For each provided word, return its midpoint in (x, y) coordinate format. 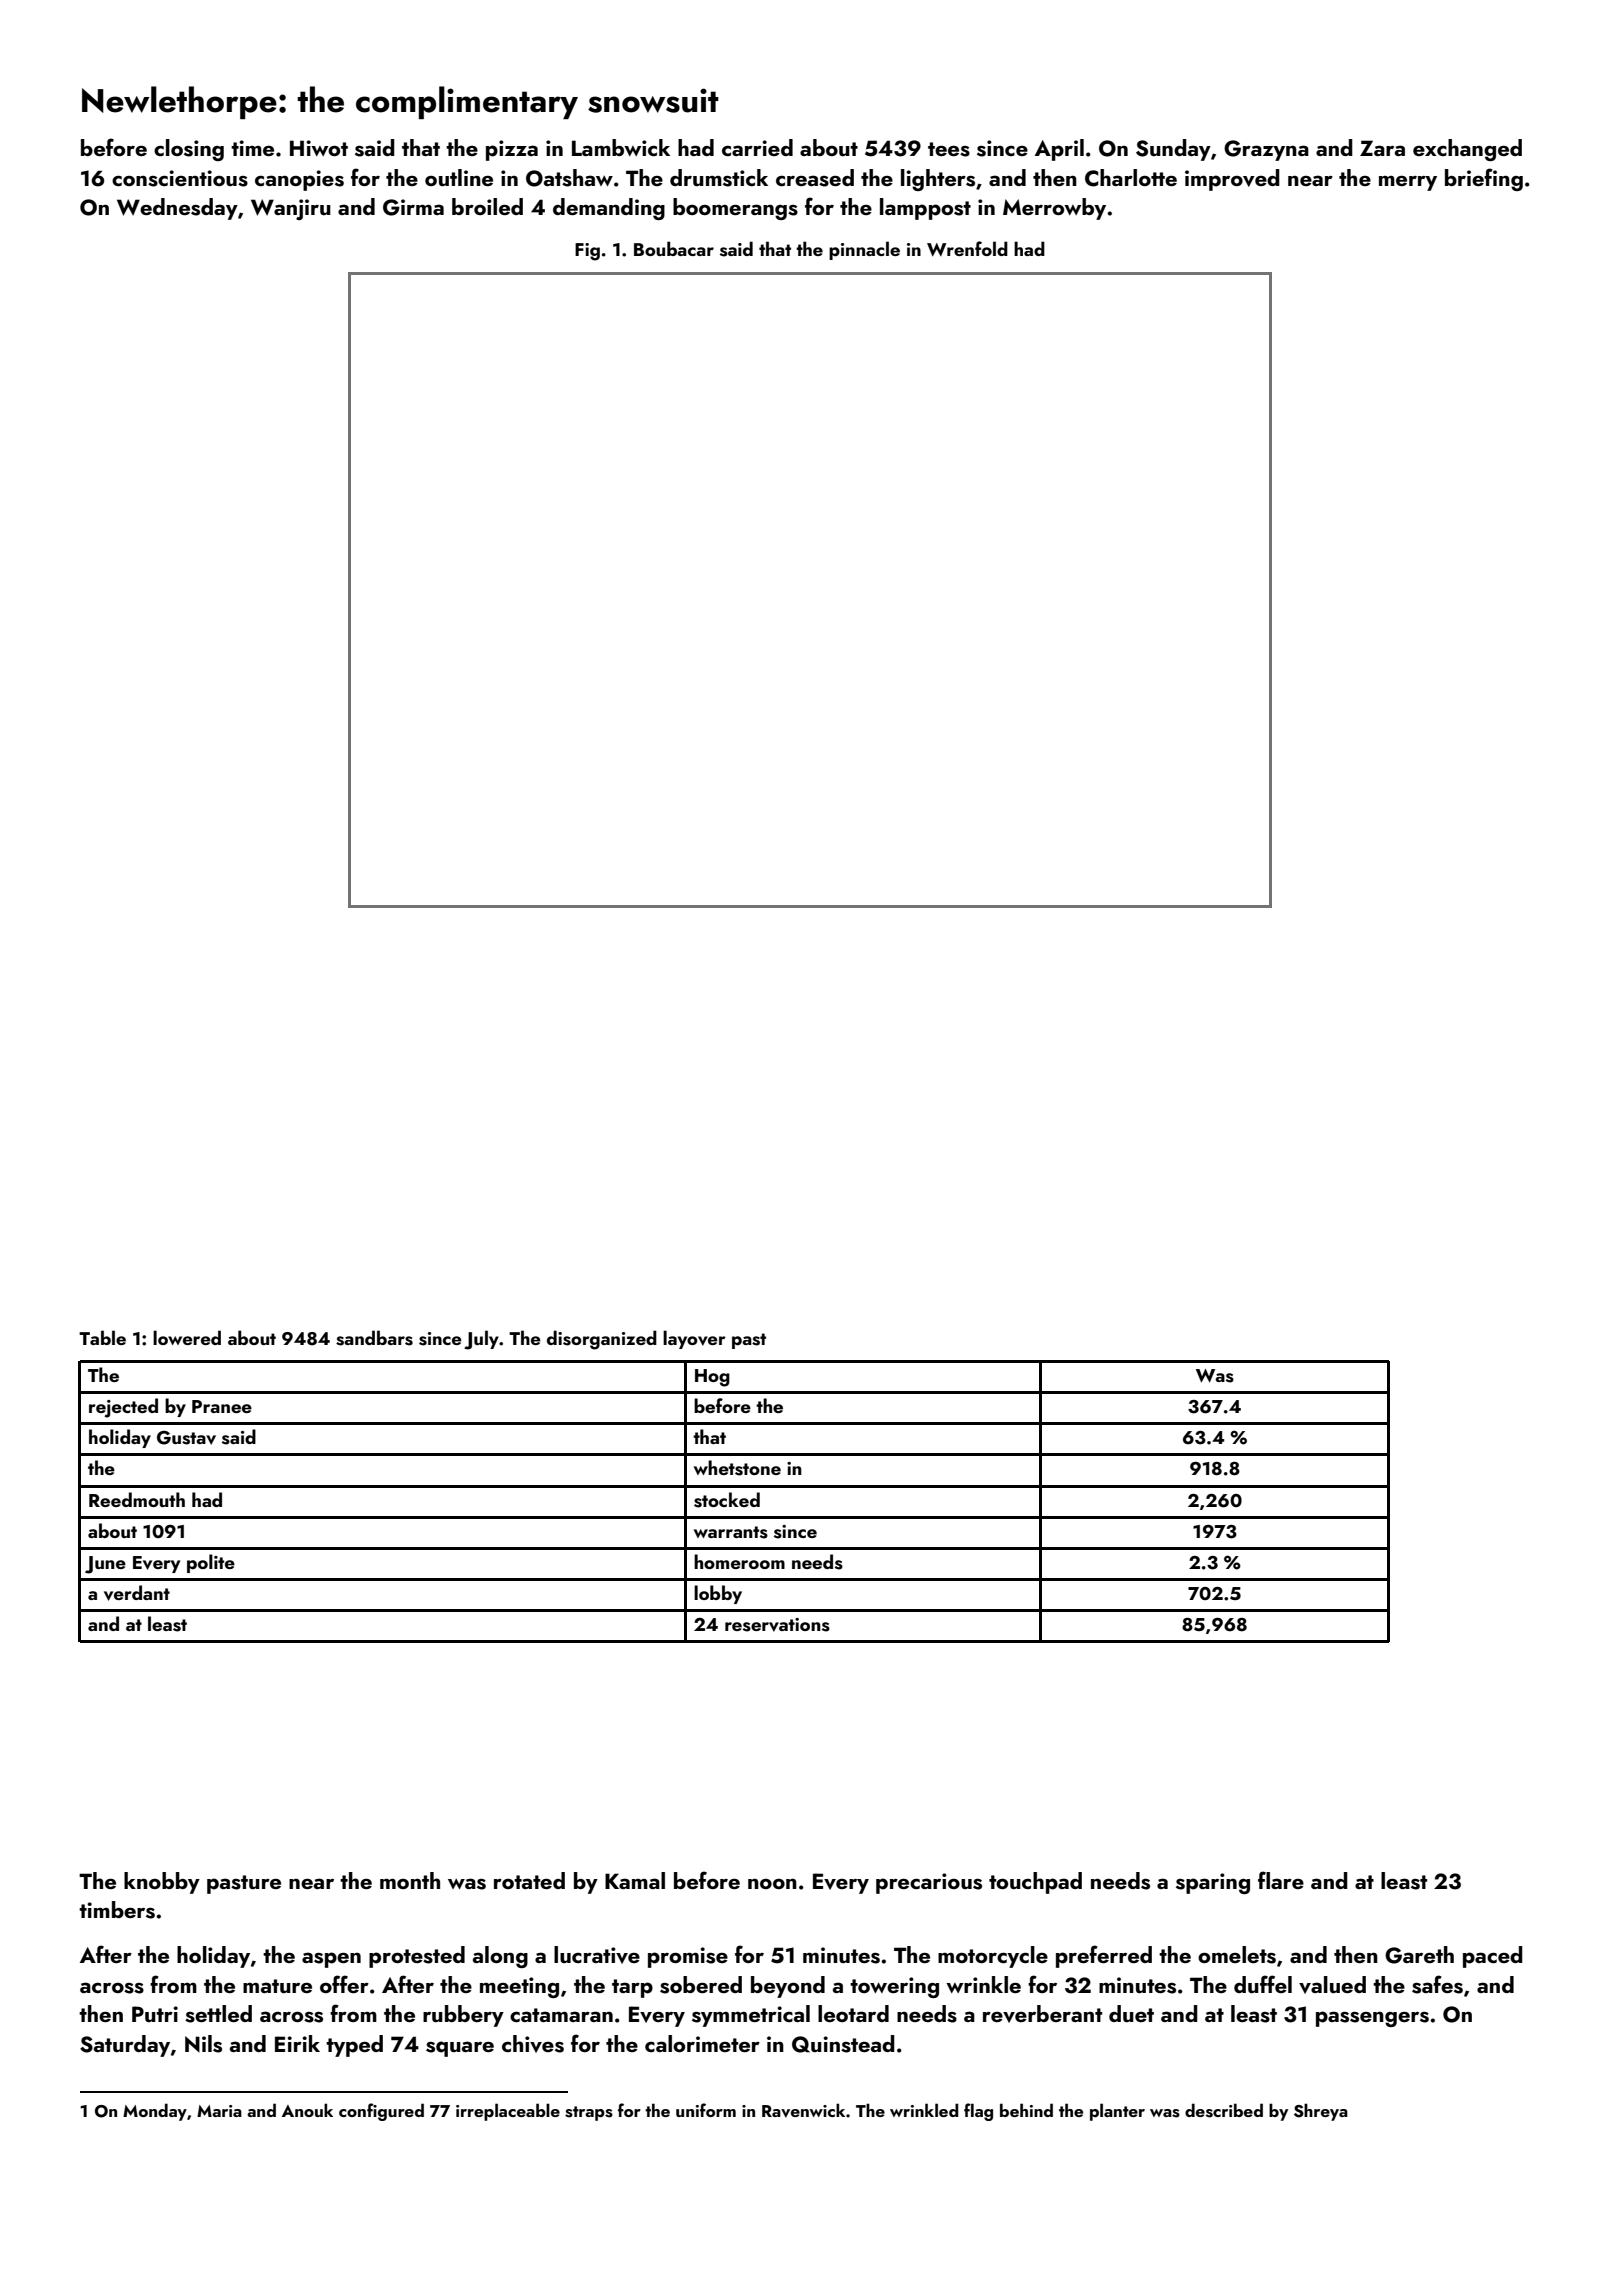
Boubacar (674, 248)
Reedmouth (137, 1499)
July (481, 1340)
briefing (1484, 179)
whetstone (737, 1468)
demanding (609, 209)
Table (102, 1337)
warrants (731, 1532)
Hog (712, 1378)
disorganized (602, 1340)
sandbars (374, 1338)
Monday (155, 2112)
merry (1408, 183)
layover (694, 1339)
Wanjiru (291, 209)
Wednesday (177, 209)
